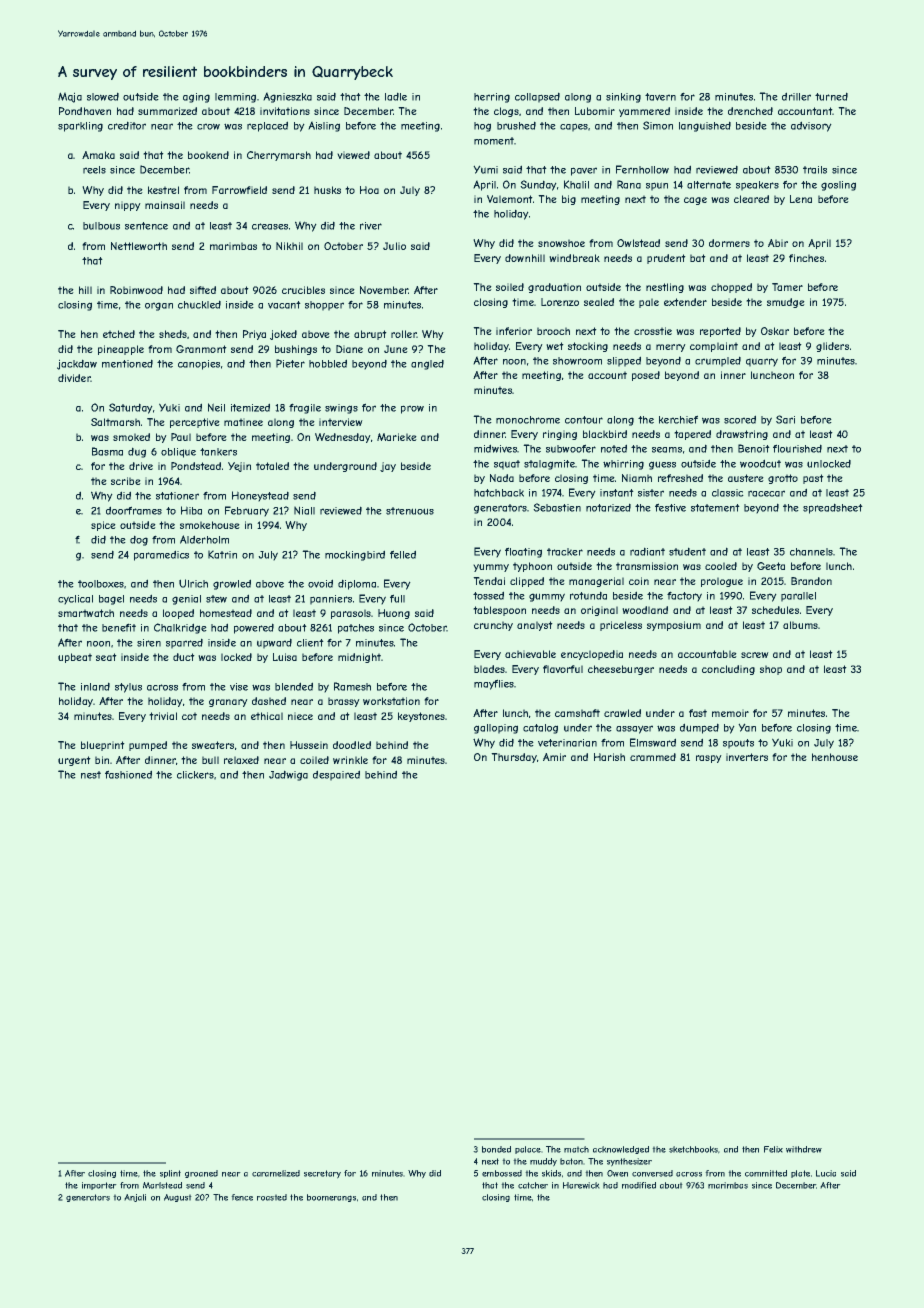 This screenshot has height=1308, width=924. I want to click on Brandon, so click(811, 581).
